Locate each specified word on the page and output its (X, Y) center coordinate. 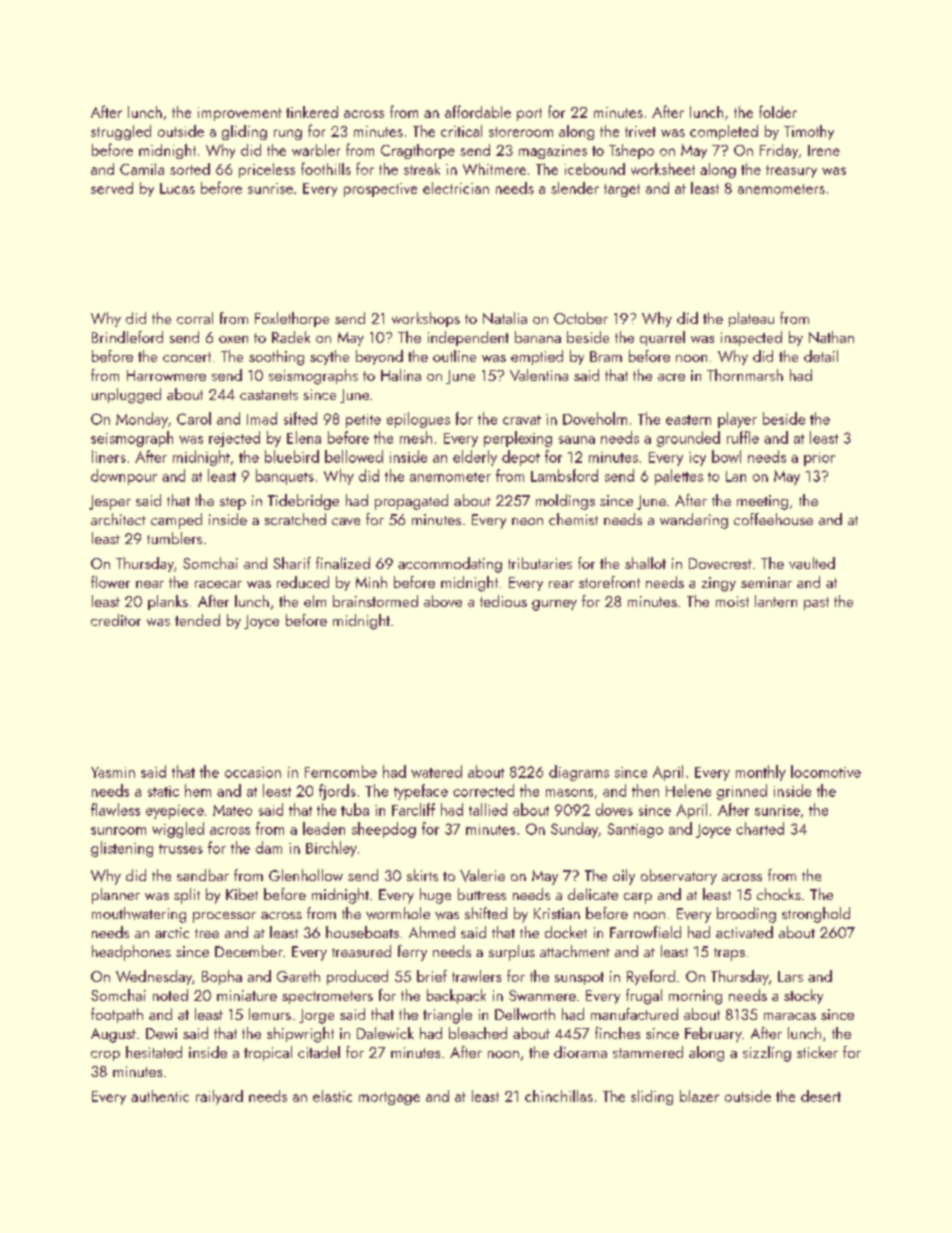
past (816, 603)
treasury (791, 171)
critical (461, 131)
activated (744, 932)
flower (110, 582)
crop (105, 1056)
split (187, 896)
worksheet (663, 169)
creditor (116, 620)
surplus (512, 953)
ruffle (743, 437)
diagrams (579, 773)
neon (527, 521)
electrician (456, 188)
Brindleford (127, 337)
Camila (142, 169)
